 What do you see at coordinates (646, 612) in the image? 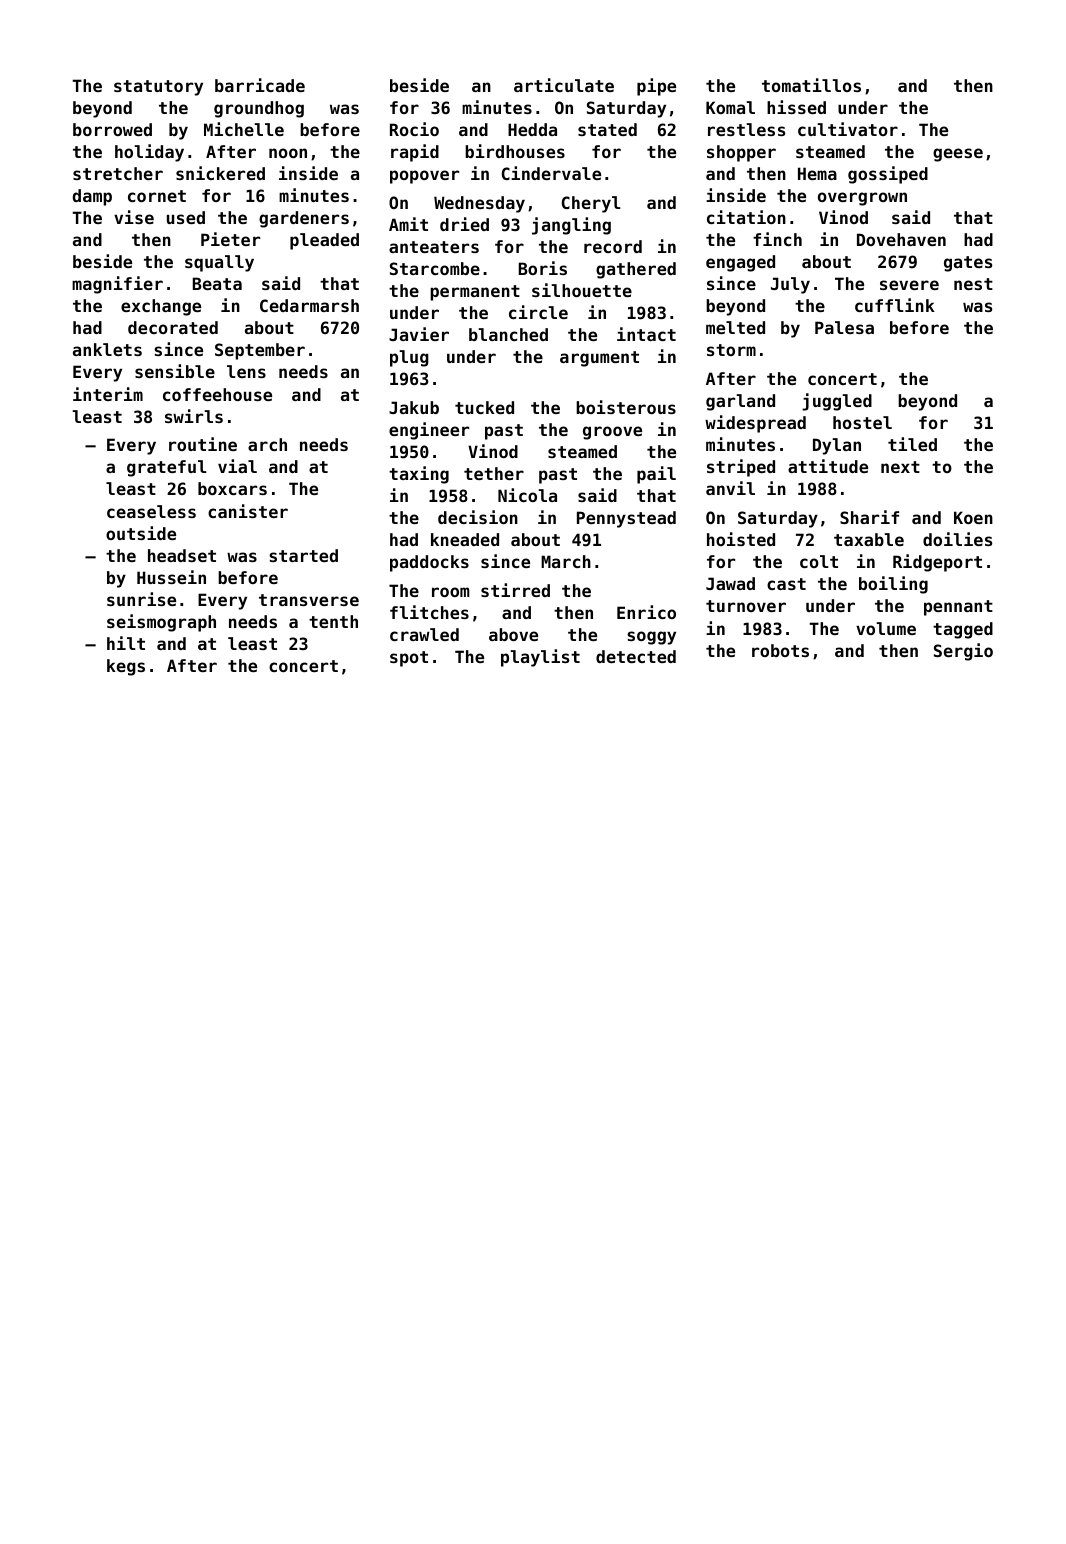
I see `Enrico` at bounding box center [646, 612].
